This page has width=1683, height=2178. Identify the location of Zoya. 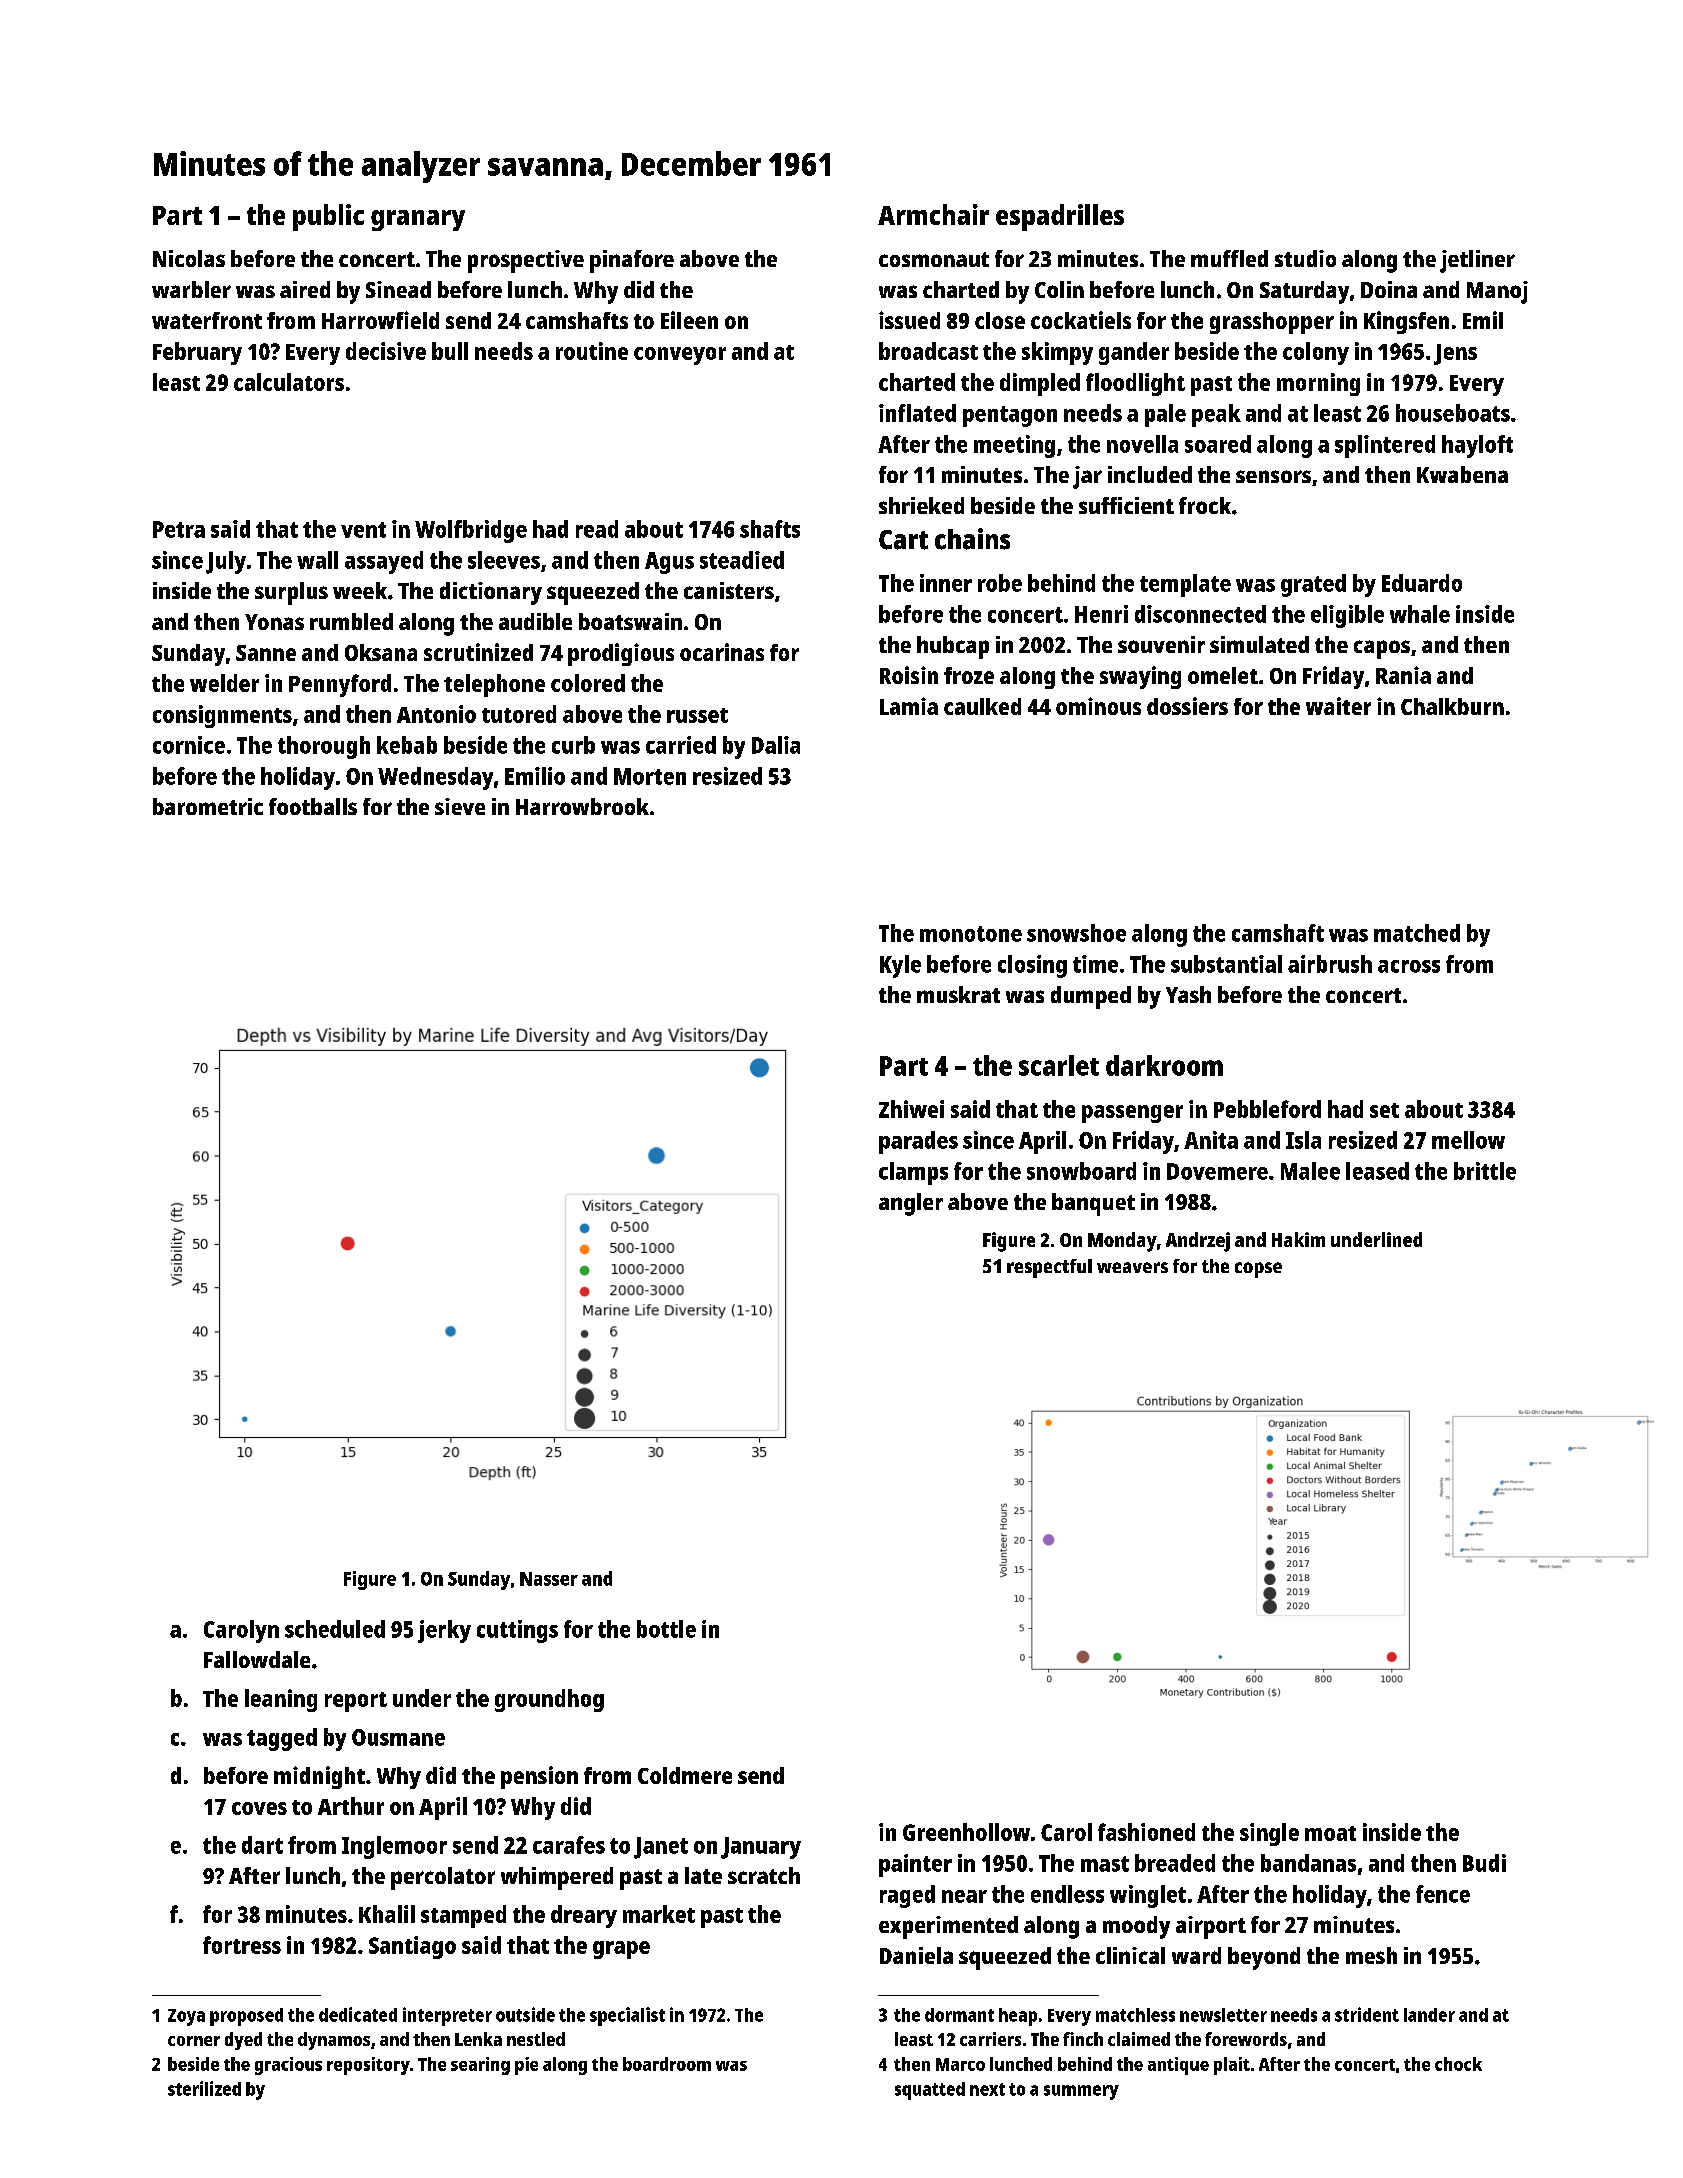
(186, 2017).
